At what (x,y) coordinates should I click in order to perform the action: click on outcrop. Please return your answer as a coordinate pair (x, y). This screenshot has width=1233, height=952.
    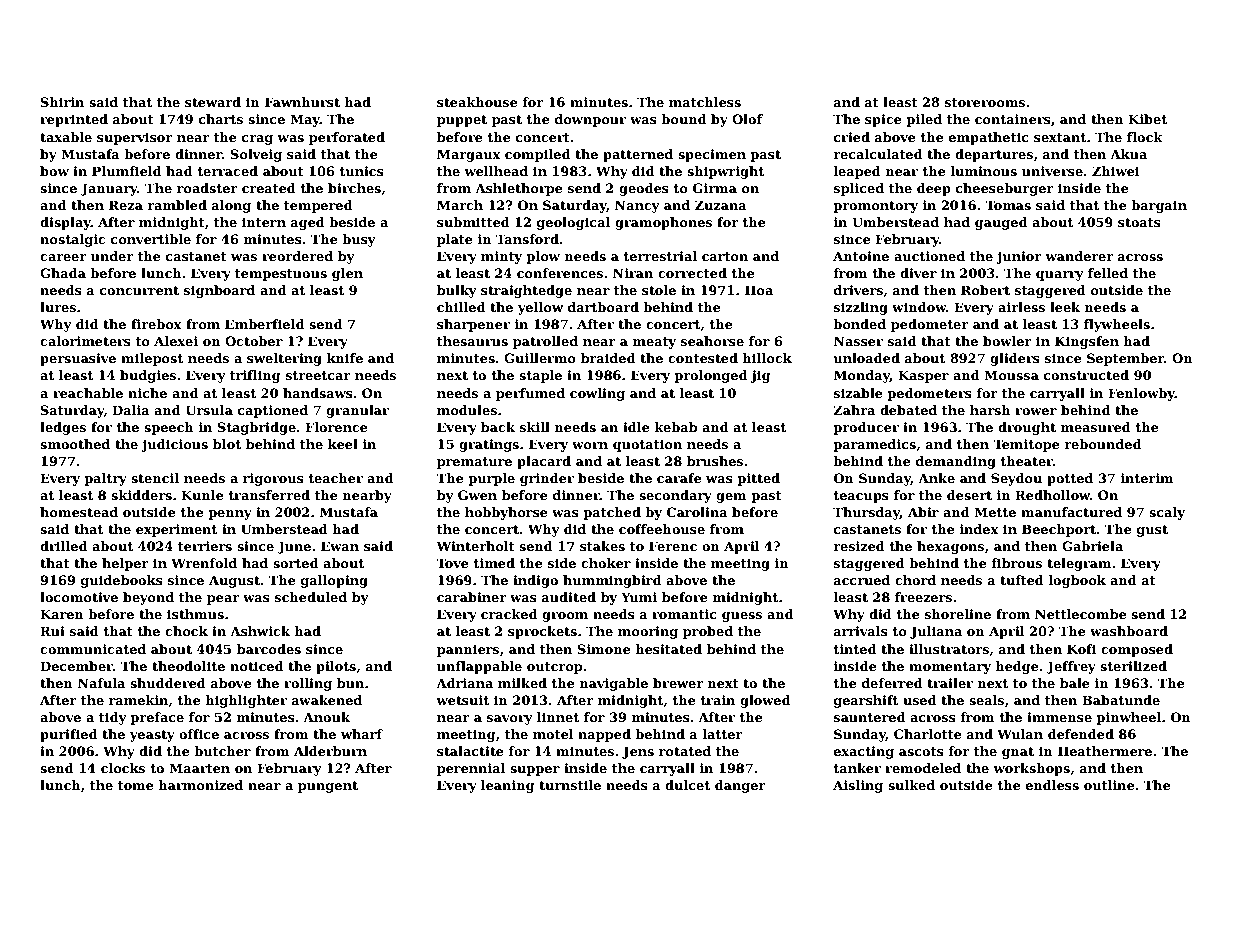
    Looking at the image, I should click on (554, 668).
